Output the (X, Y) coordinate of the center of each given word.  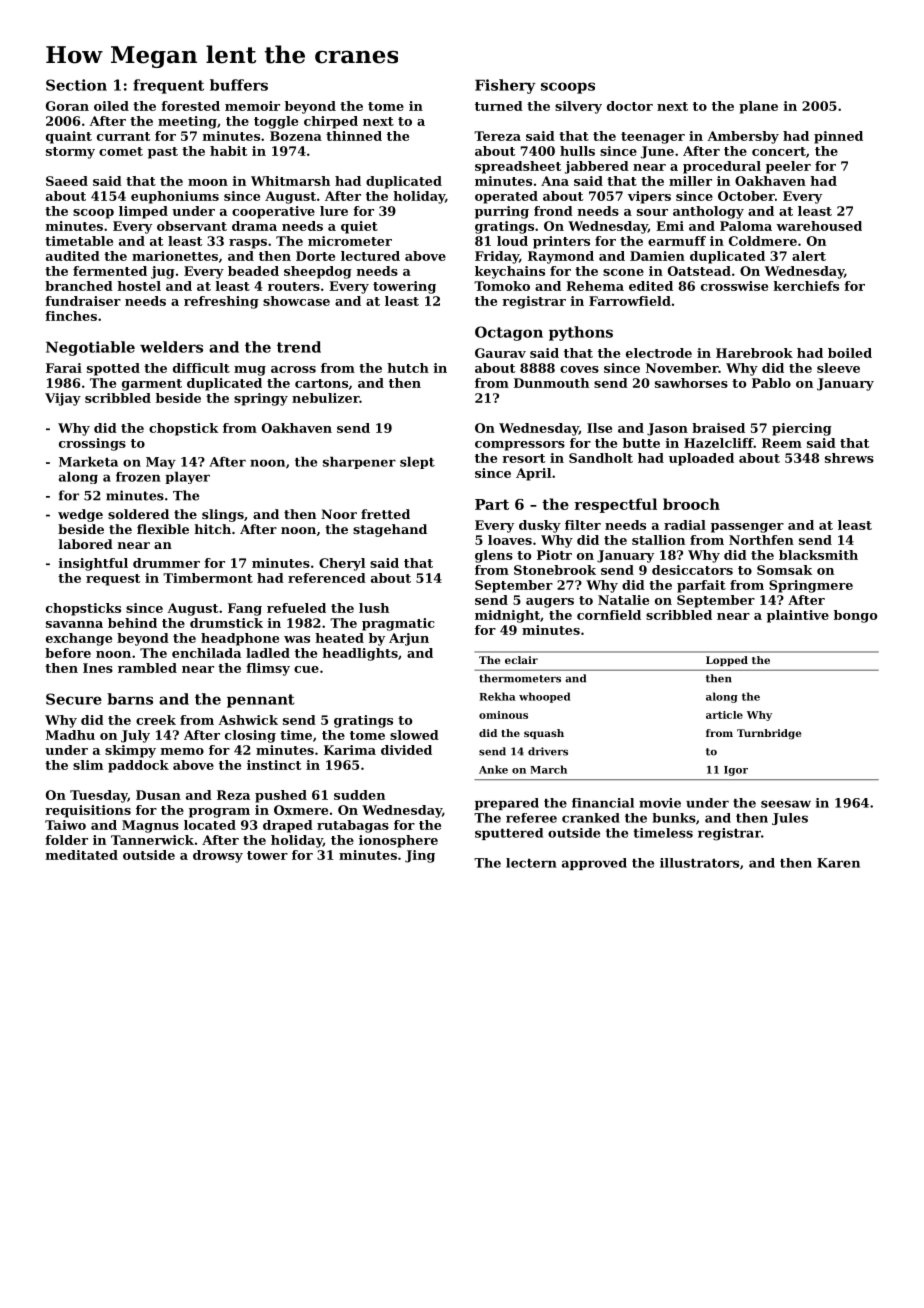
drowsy (218, 856)
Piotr (554, 555)
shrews (849, 458)
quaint (69, 137)
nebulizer (326, 398)
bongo (855, 616)
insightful (93, 564)
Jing (420, 856)
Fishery (505, 86)
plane (758, 107)
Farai (64, 368)
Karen (838, 863)
